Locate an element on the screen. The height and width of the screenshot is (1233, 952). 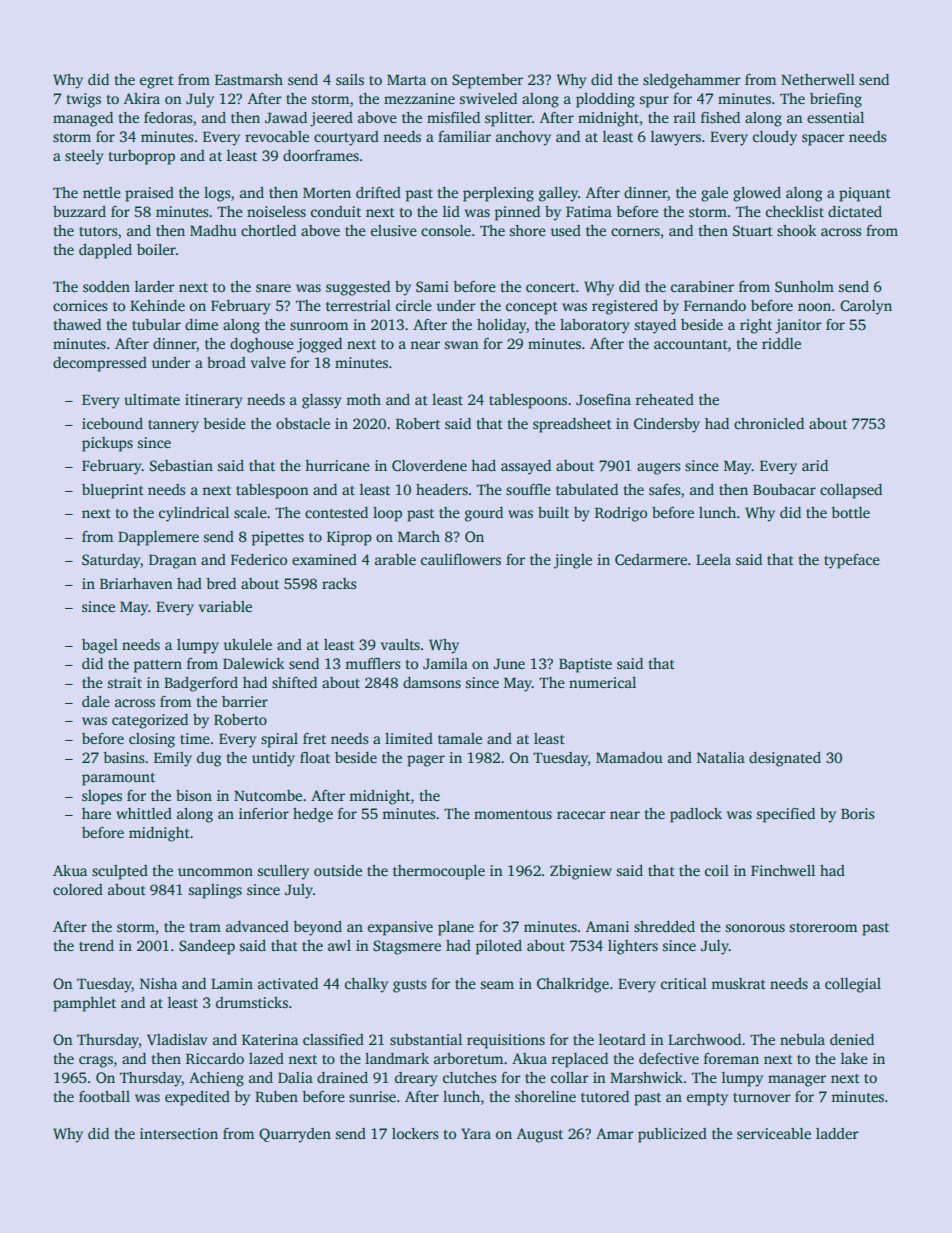
Marta is located at coordinates (406, 80).
